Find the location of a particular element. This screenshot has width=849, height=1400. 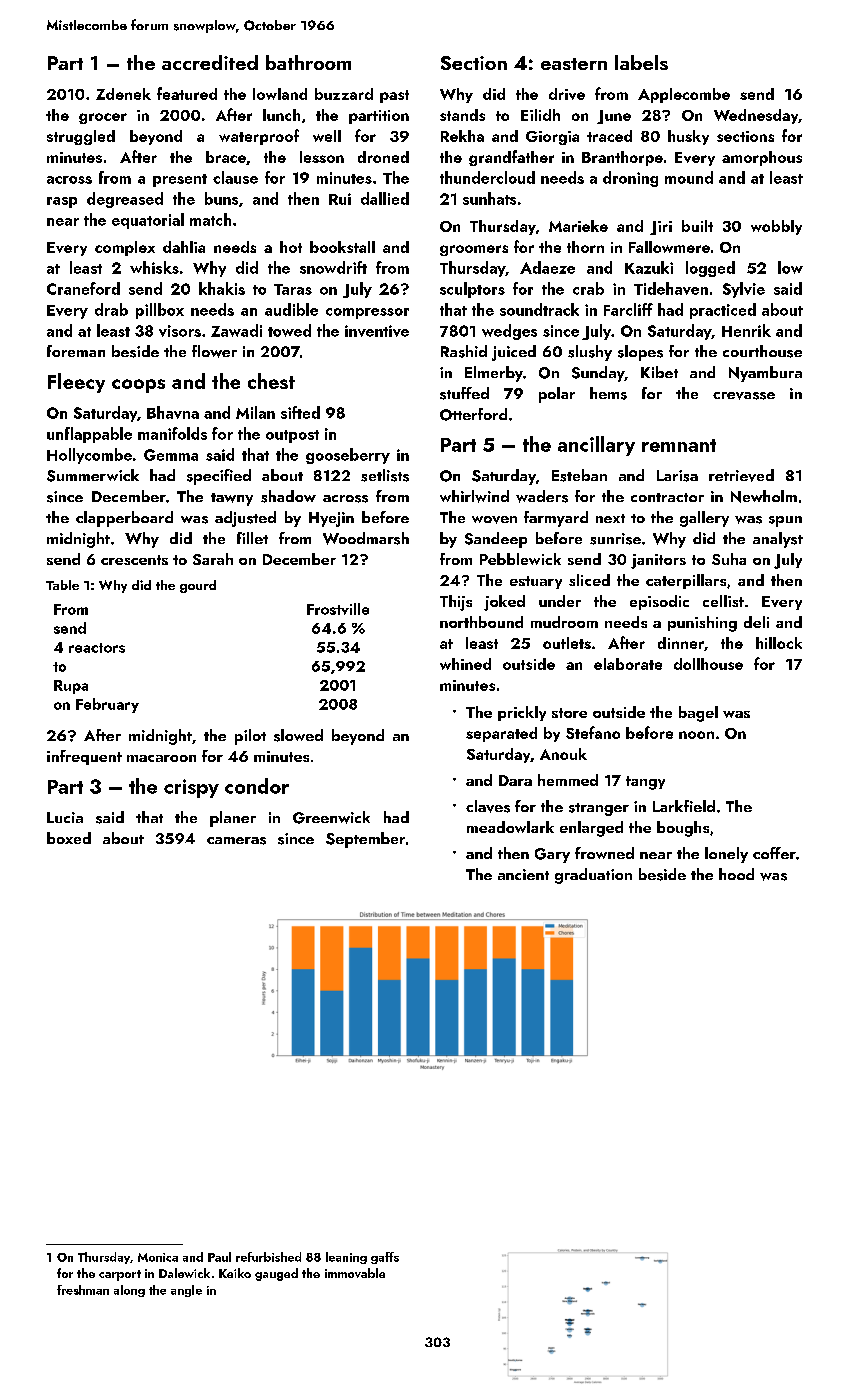

Applecombe is located at coordinates (684, 95).
